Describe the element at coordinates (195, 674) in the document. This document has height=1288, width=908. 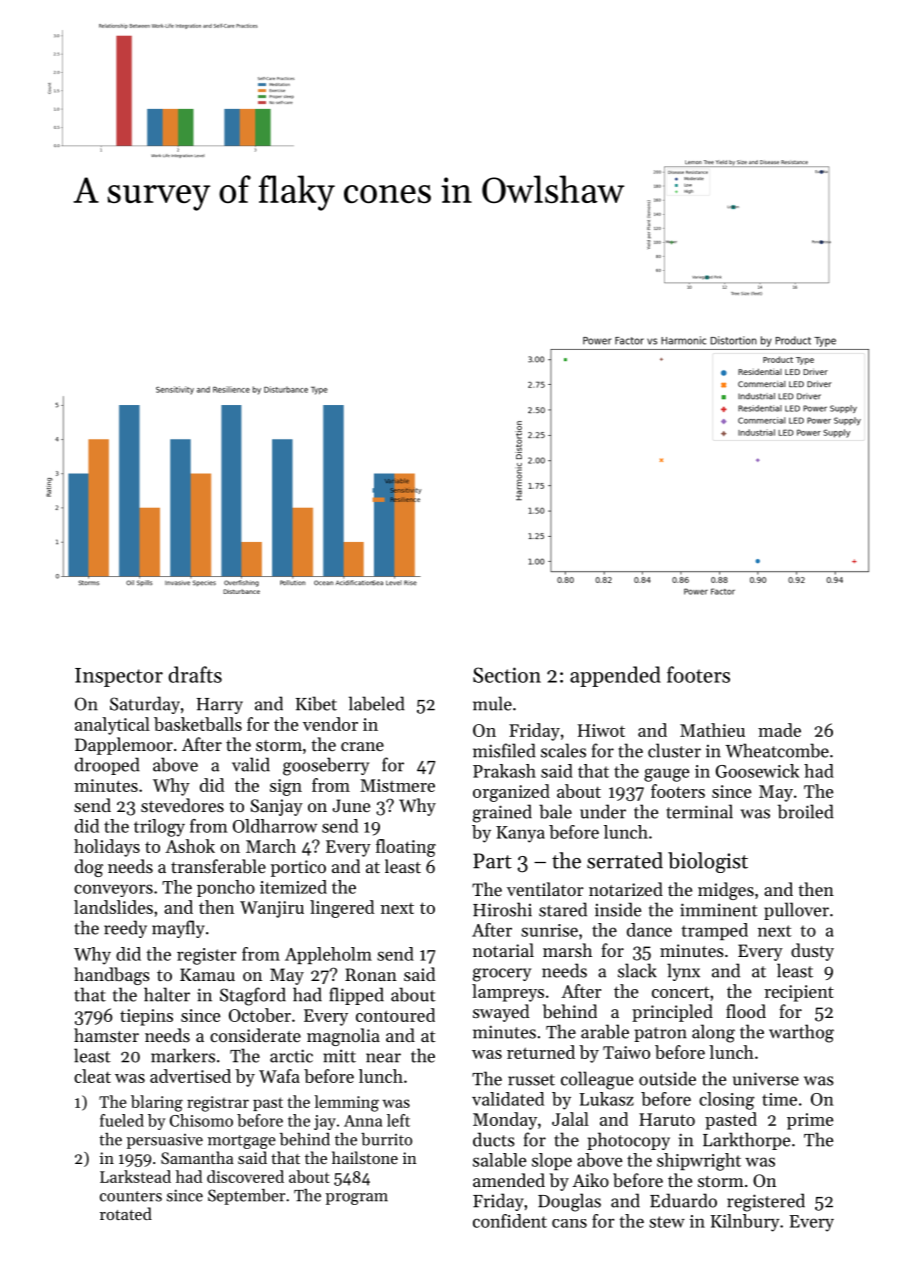
I see `drafts` at that location.
